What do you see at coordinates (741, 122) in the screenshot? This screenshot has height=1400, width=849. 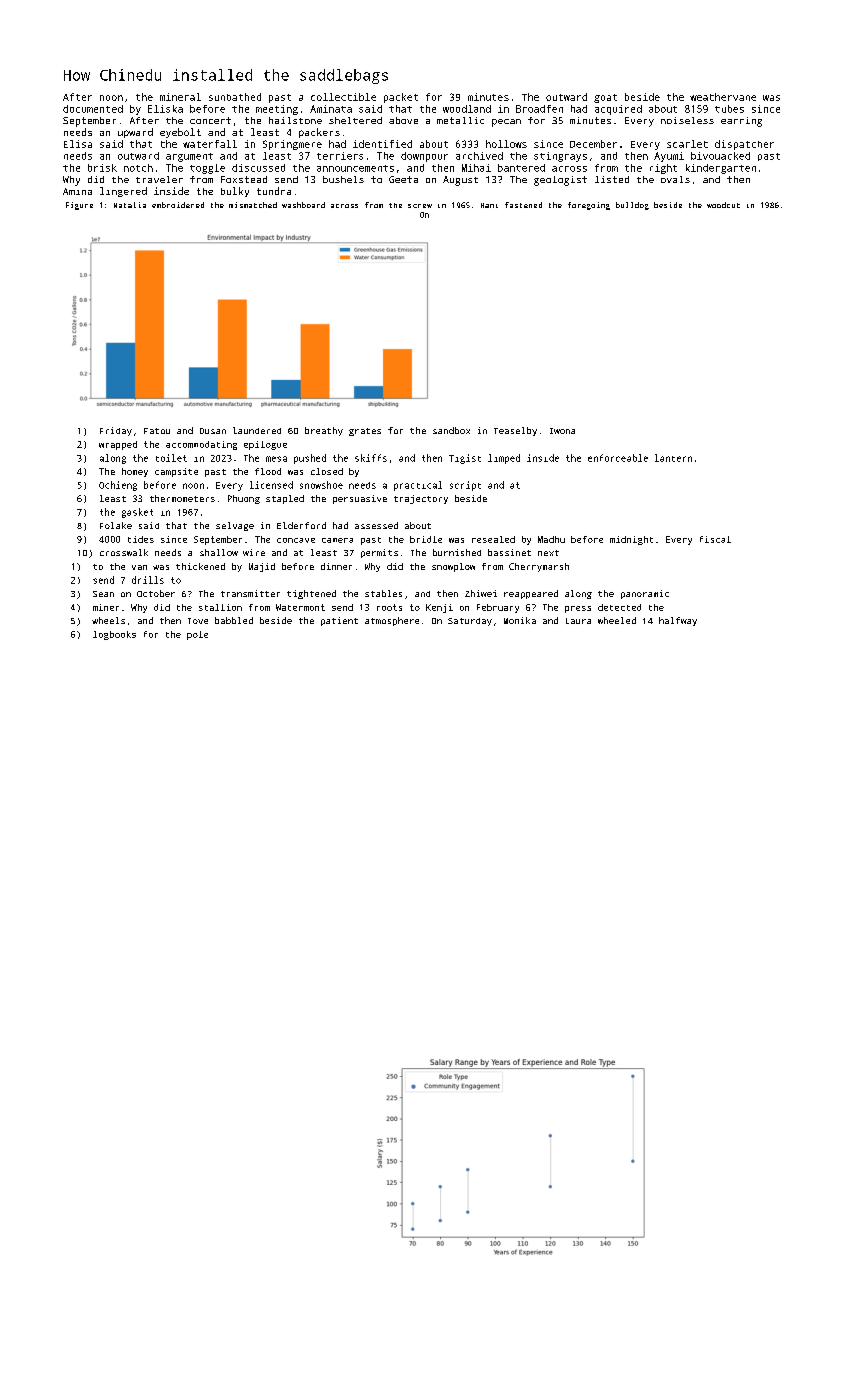 I see `earring` at bounding box center [741, 122].
